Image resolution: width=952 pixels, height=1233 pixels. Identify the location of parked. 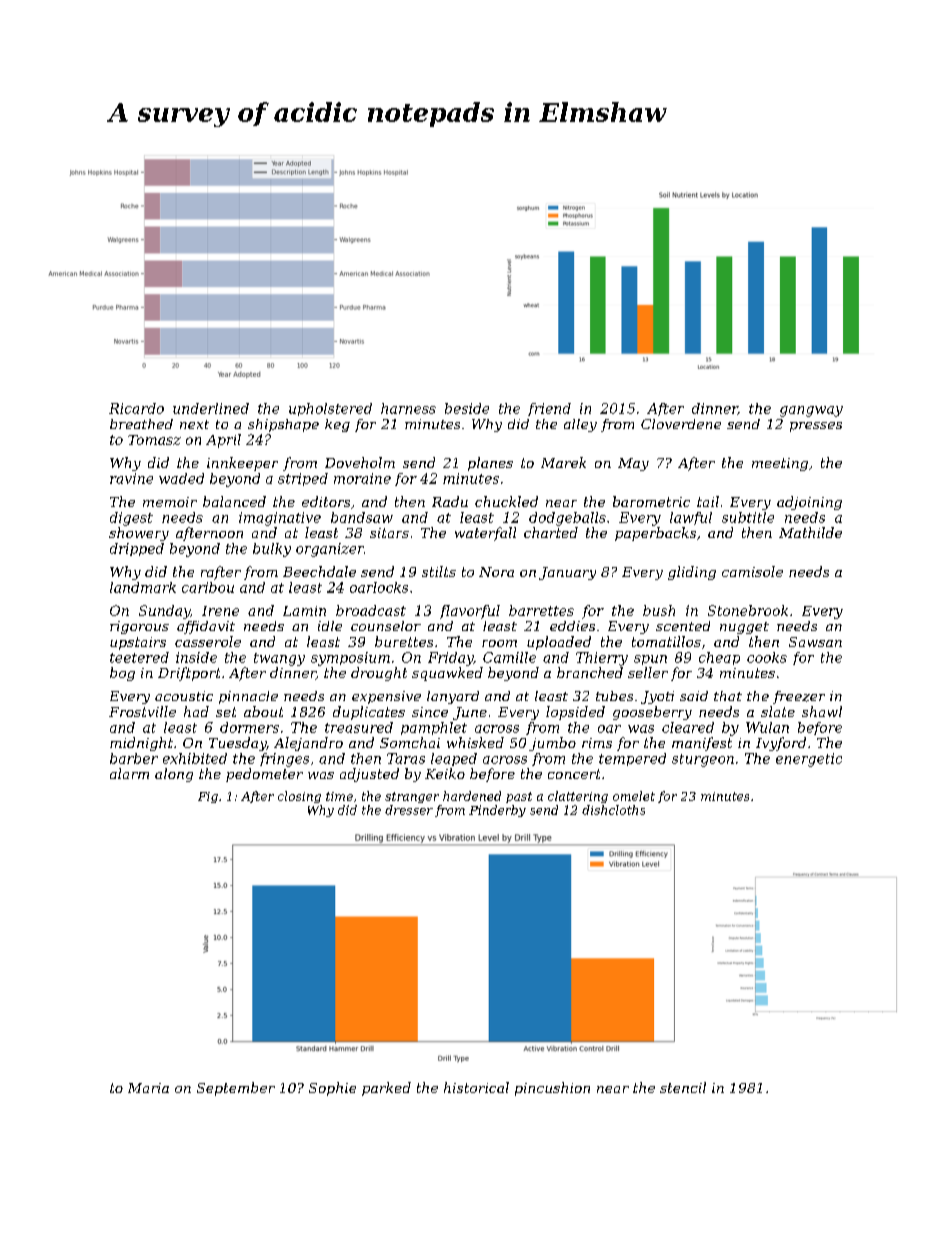
(386, 1089).
